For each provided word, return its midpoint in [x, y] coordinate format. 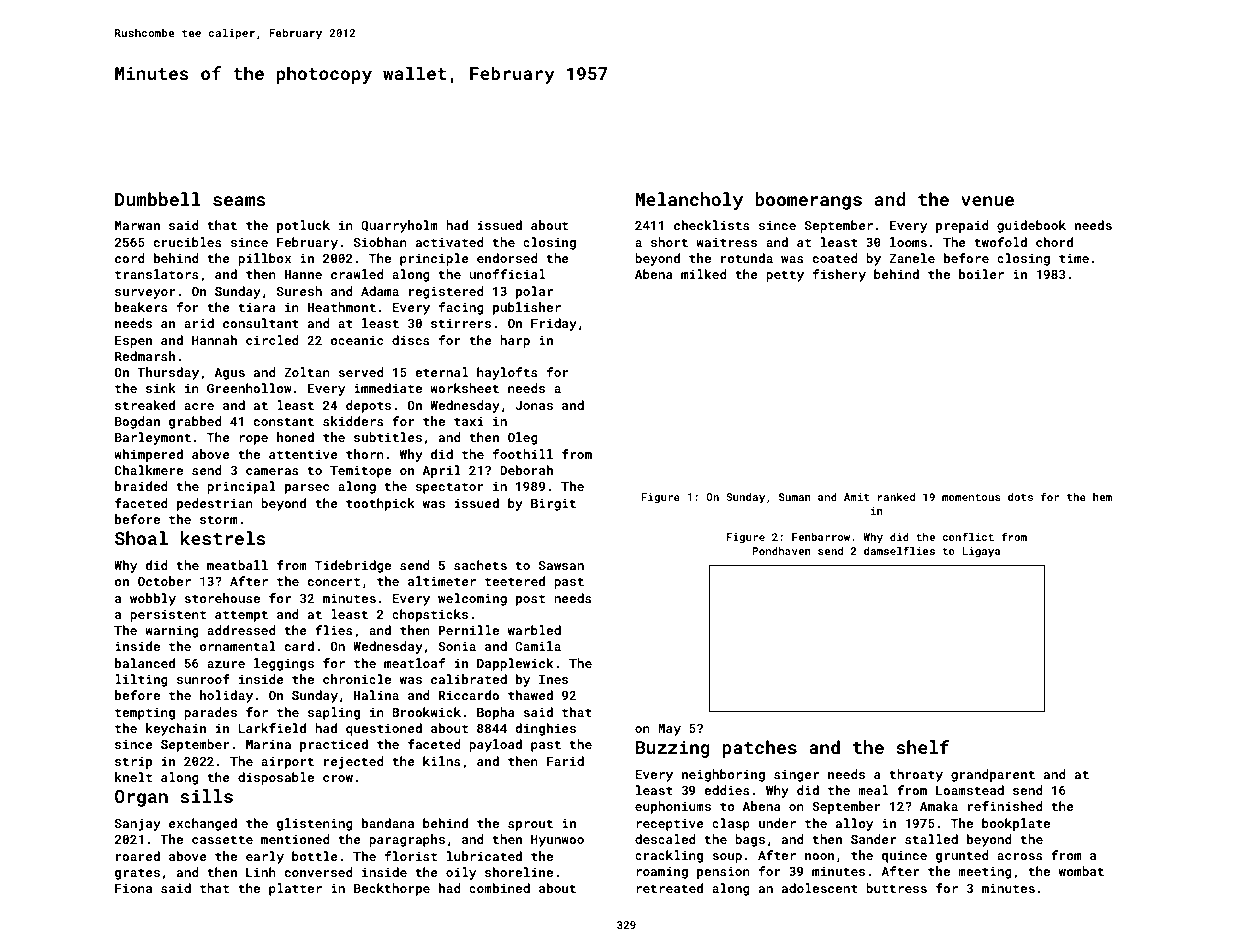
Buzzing [673, 749]
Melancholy [689, 201]
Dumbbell [158, 199]
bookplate [1016, 824]
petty [785, 276]
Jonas [534, 405]
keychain [176, 729]
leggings [284, 664]
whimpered [148, 455]
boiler [981, 274]
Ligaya [981, 552]
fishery [839, 275]
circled [272, 340]
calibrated [469, 679]
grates [137, 874]
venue [987, 201]
